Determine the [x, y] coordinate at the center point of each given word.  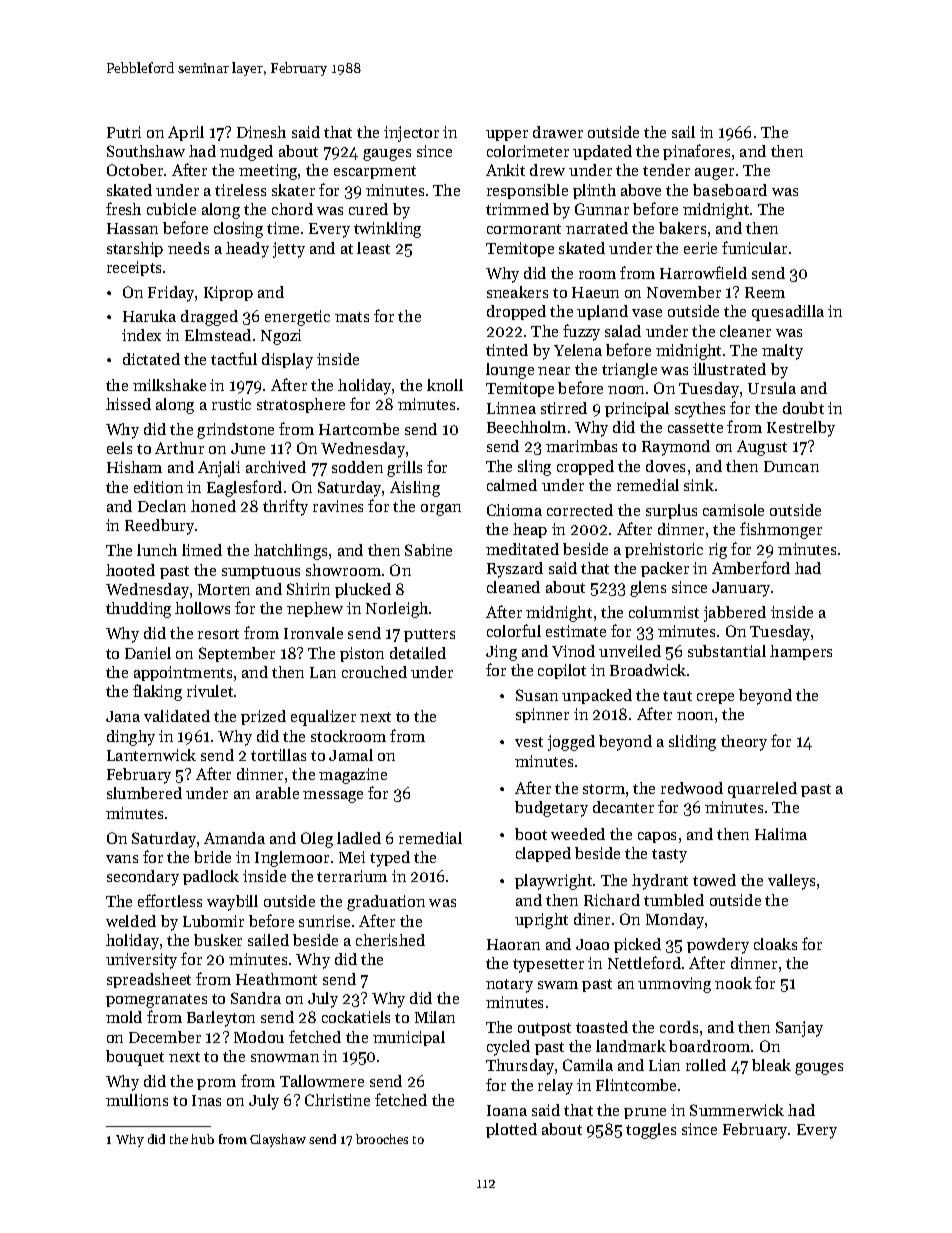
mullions [137, 1100]
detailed [418, 653]
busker [218, 940]
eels [119, 448]
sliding [692, 743]
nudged [246, 153]
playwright [553, 882]
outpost [544, 1029]
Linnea [511, 408]
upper [507, 135]
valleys [791, 882]
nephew [315, 609]
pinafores [696, 152]
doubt [803, 408]
